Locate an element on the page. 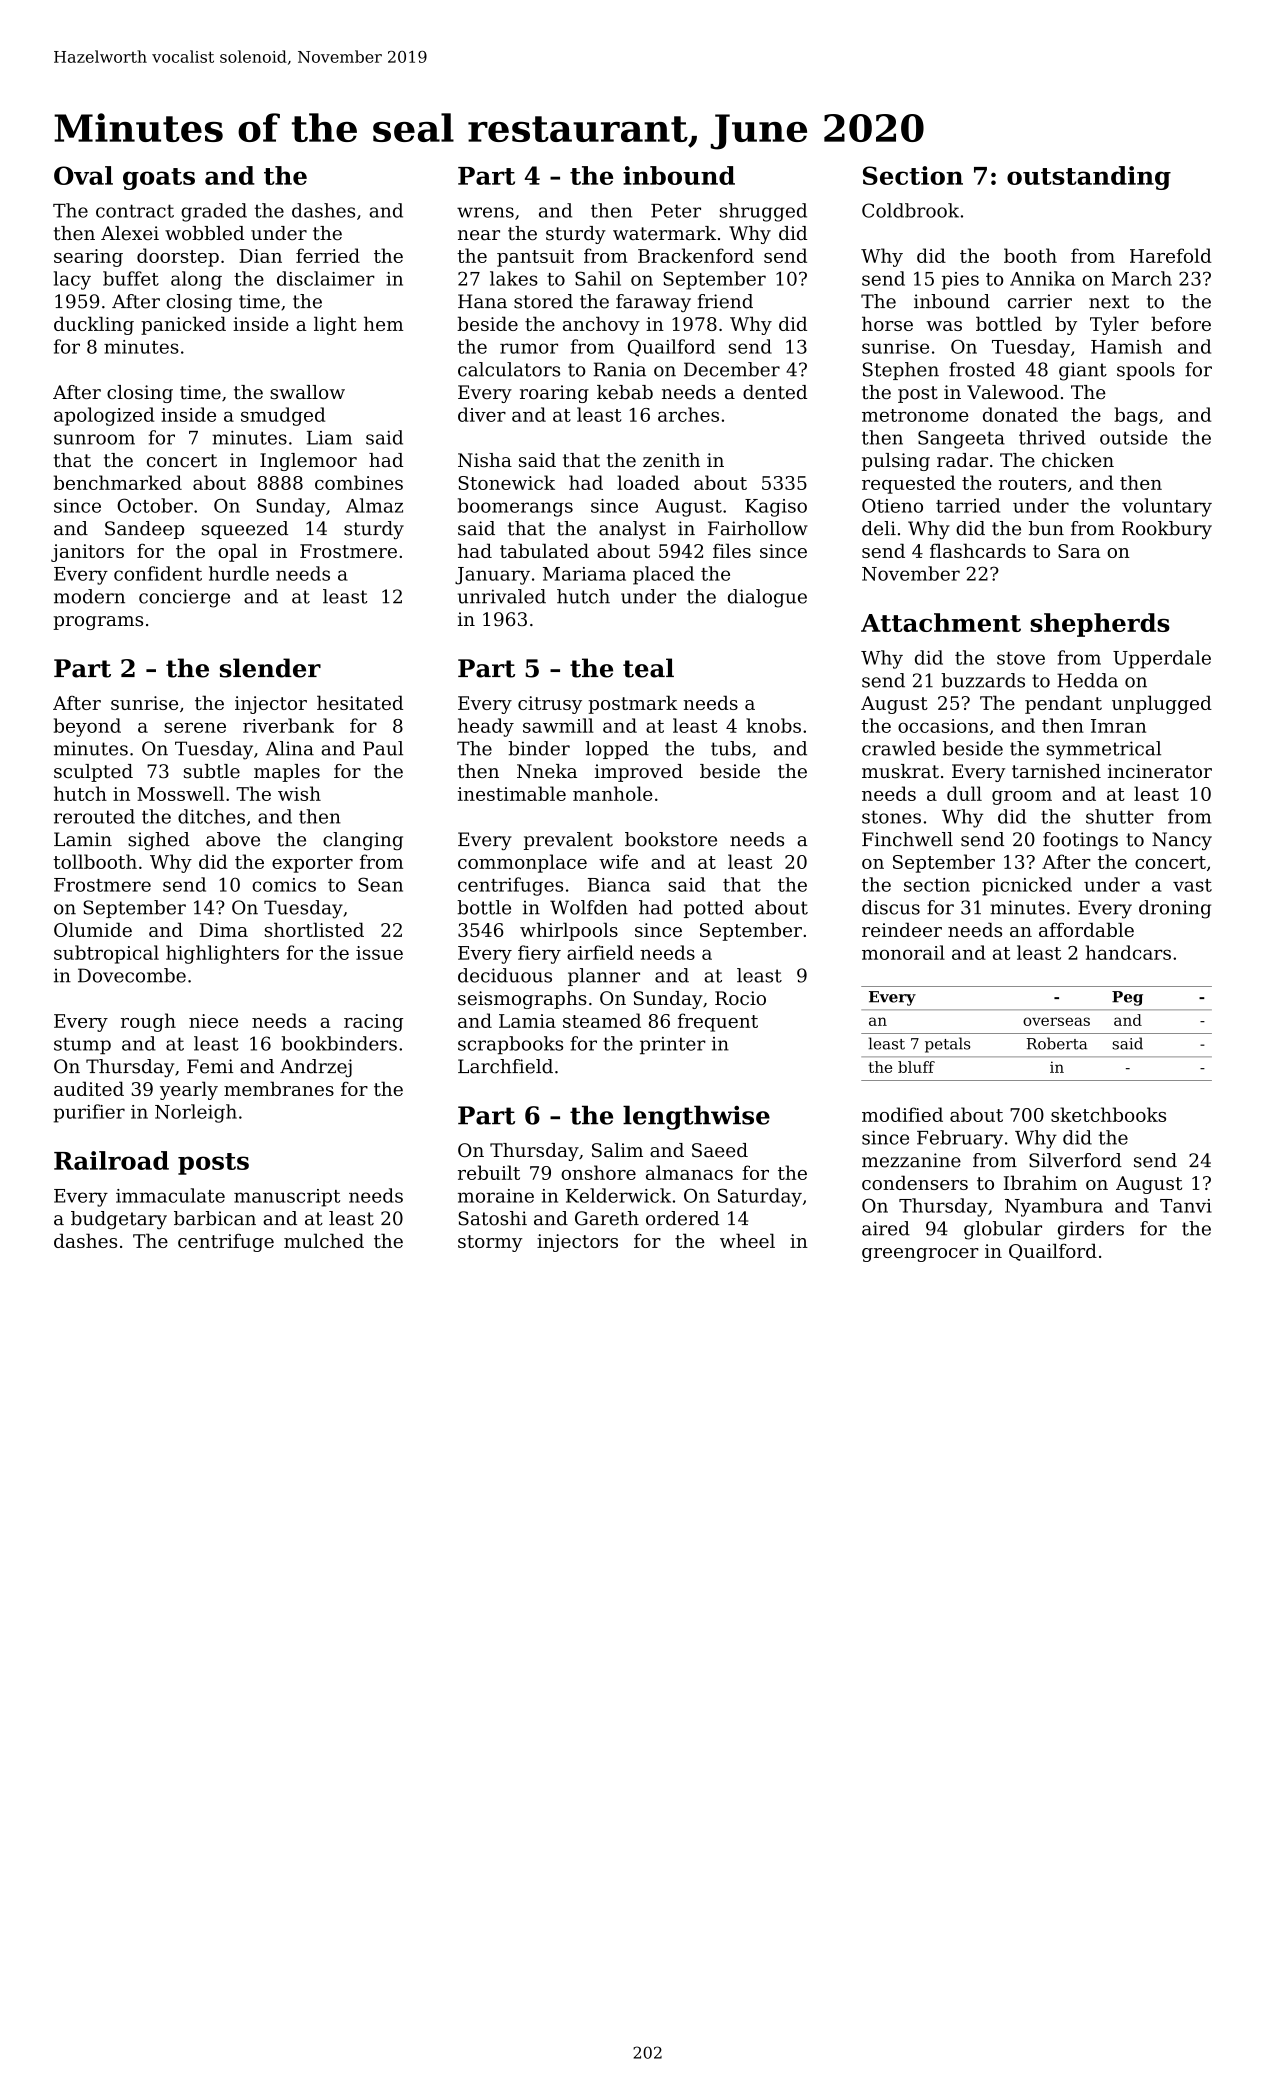 Image resolution: width=1265 pixels, height=2084 pixels. Coldbrook is located at coordinates (910, 210).
